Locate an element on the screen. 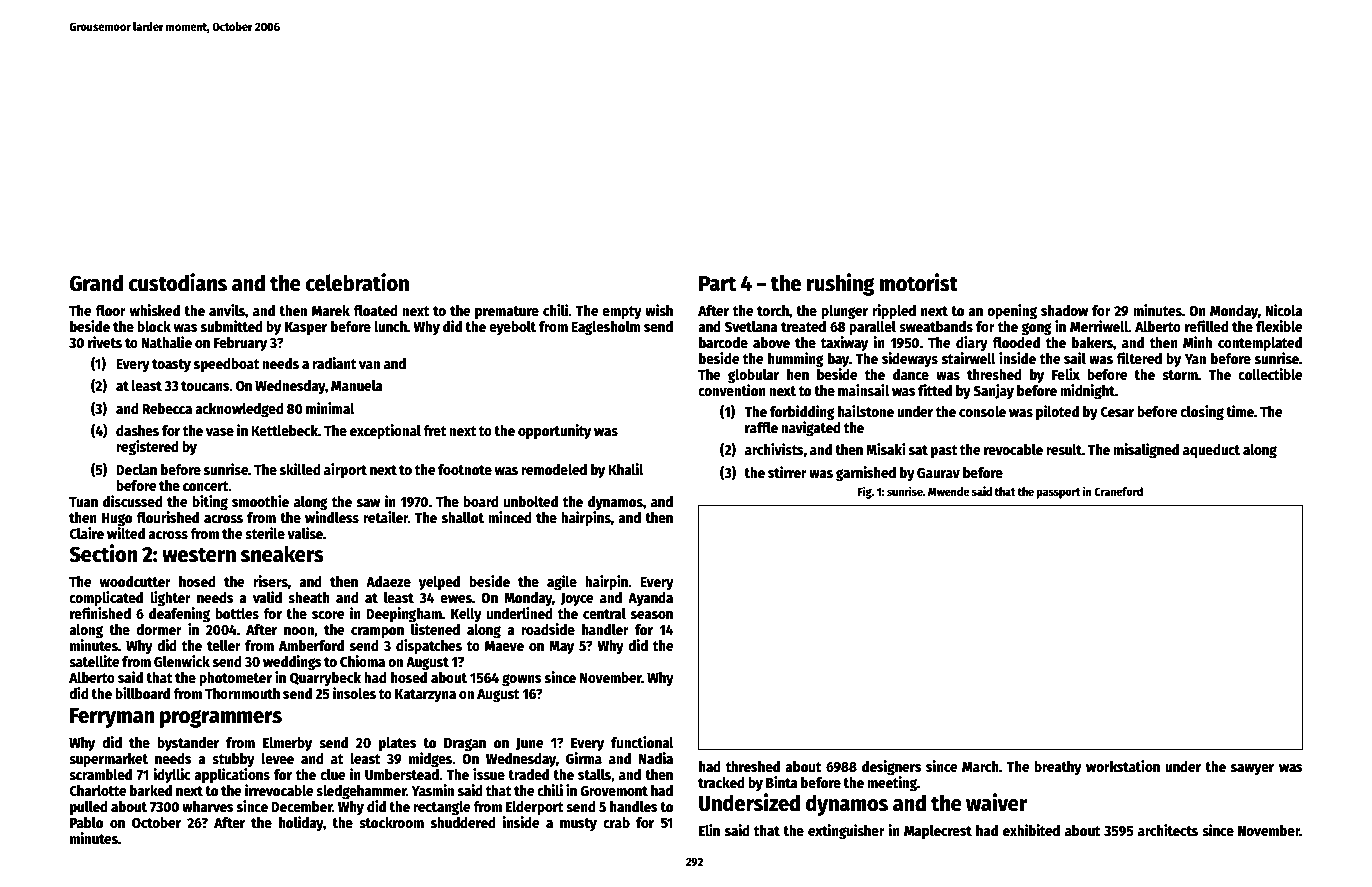 The width and height of the screenshot is (1372, 887). Thornmouth is located at coordinates (242, 693).
